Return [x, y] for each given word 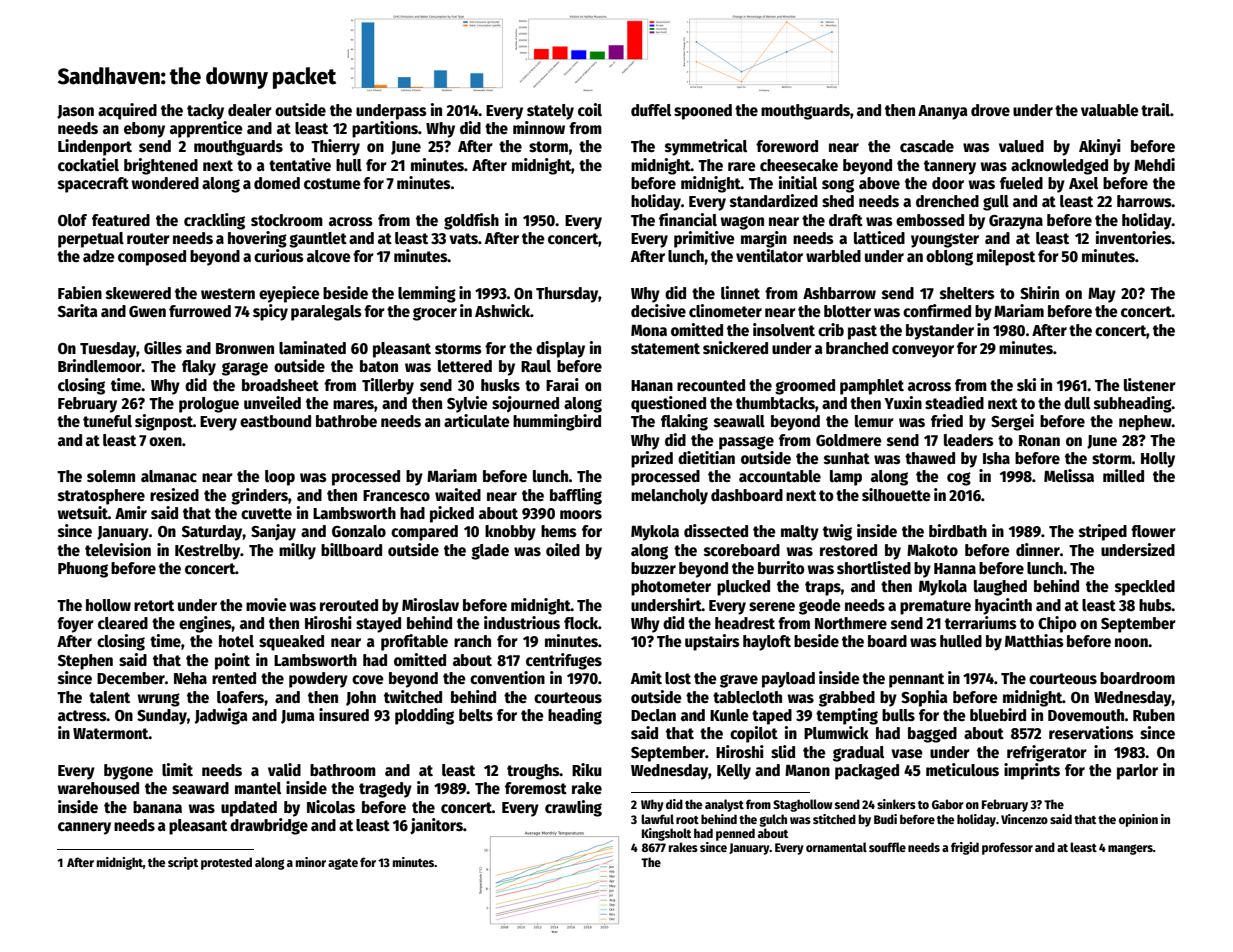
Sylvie [467, 404]
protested [226, 863]
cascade [927, 146]
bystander [940, 332]
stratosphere [101, 497]
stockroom [287, 220]
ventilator [769, 256]
